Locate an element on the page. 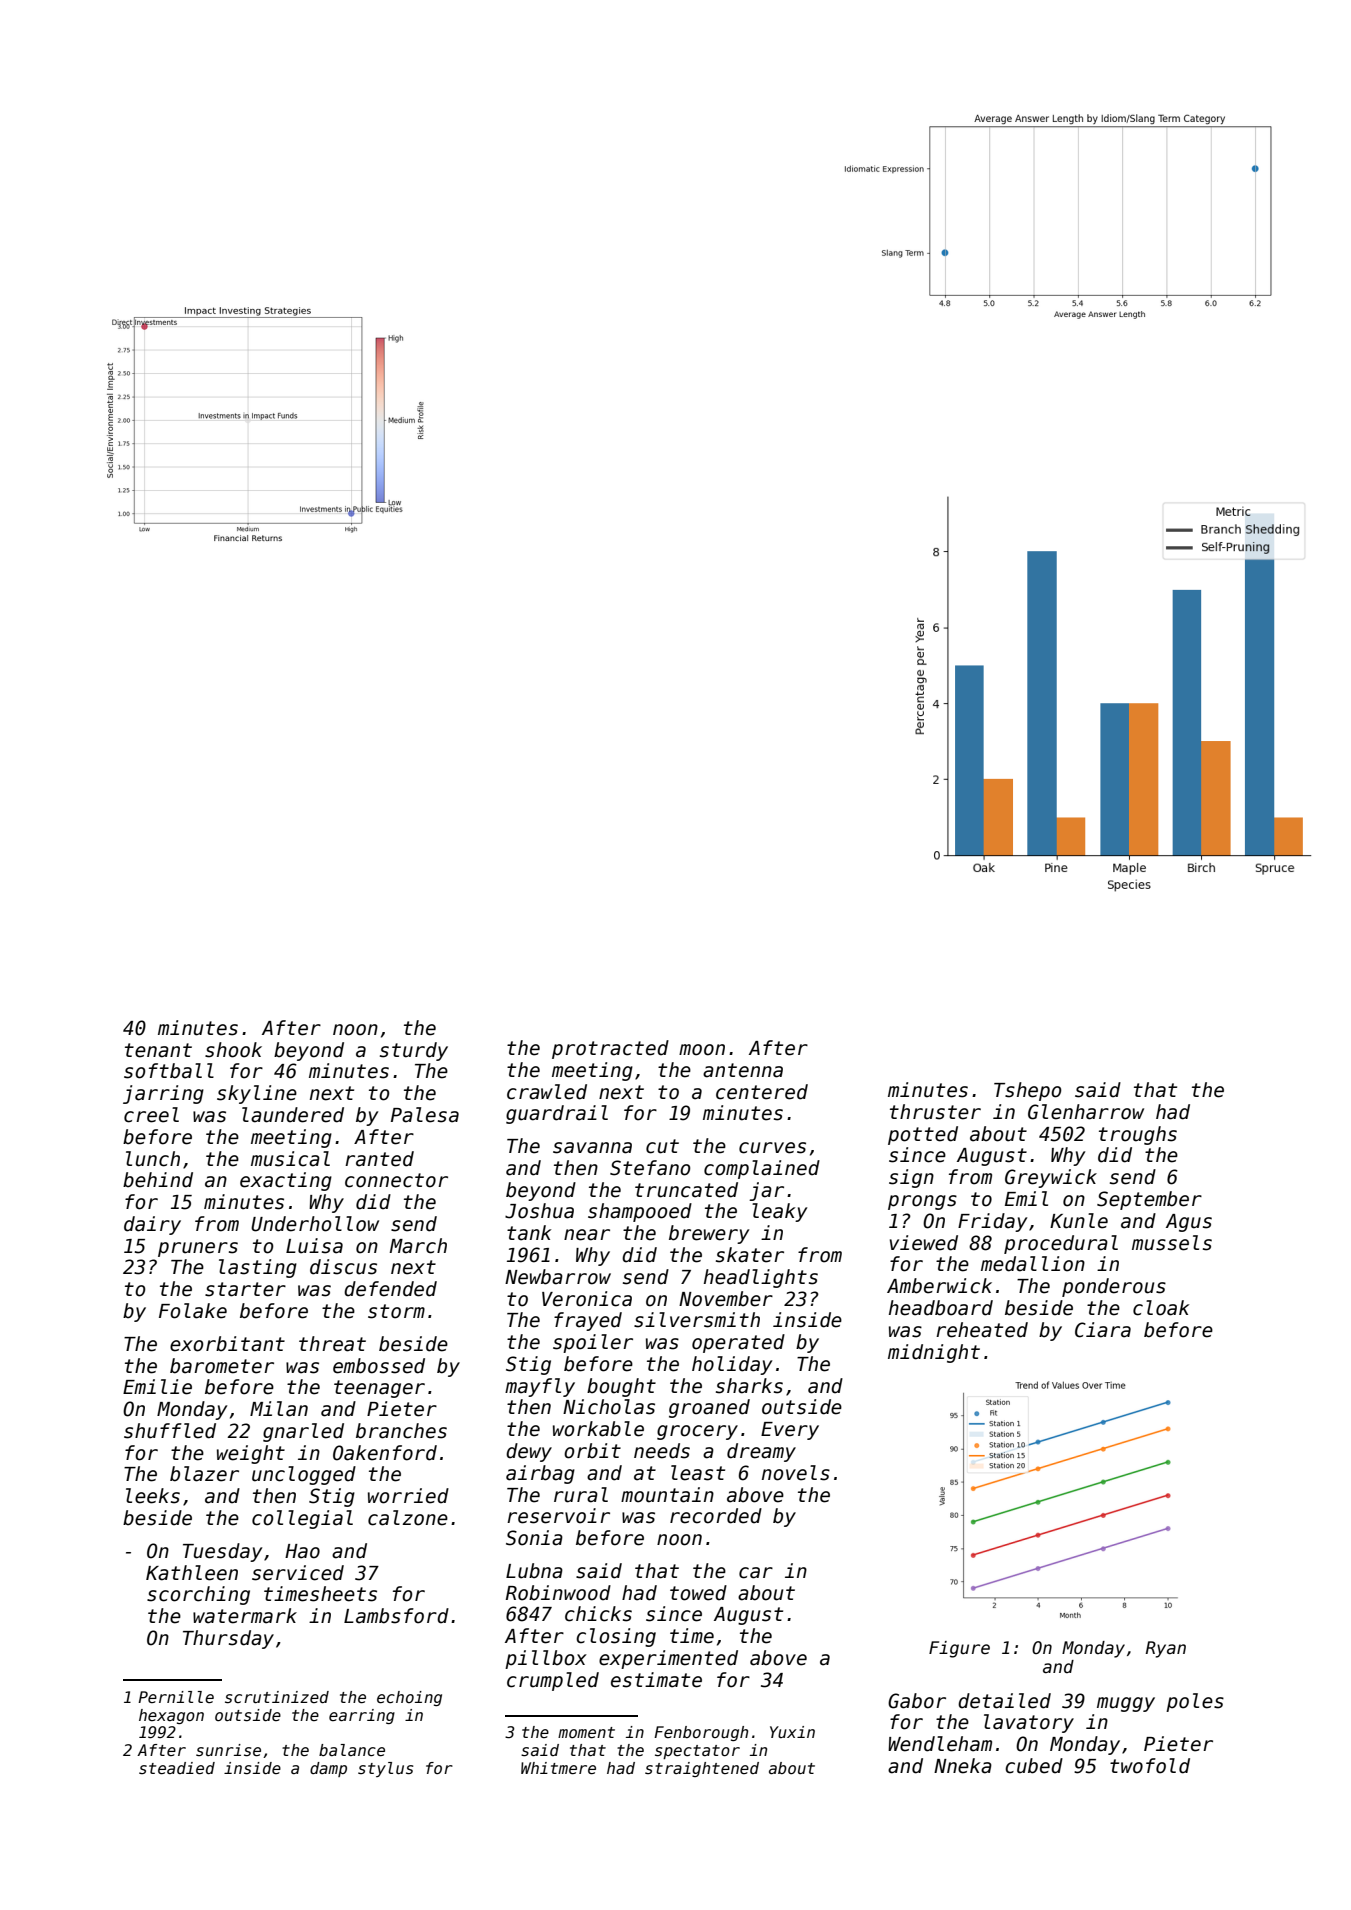 The width and height of the document is (1351, 1910). troughs is located at coordinates (1138, 1135).
